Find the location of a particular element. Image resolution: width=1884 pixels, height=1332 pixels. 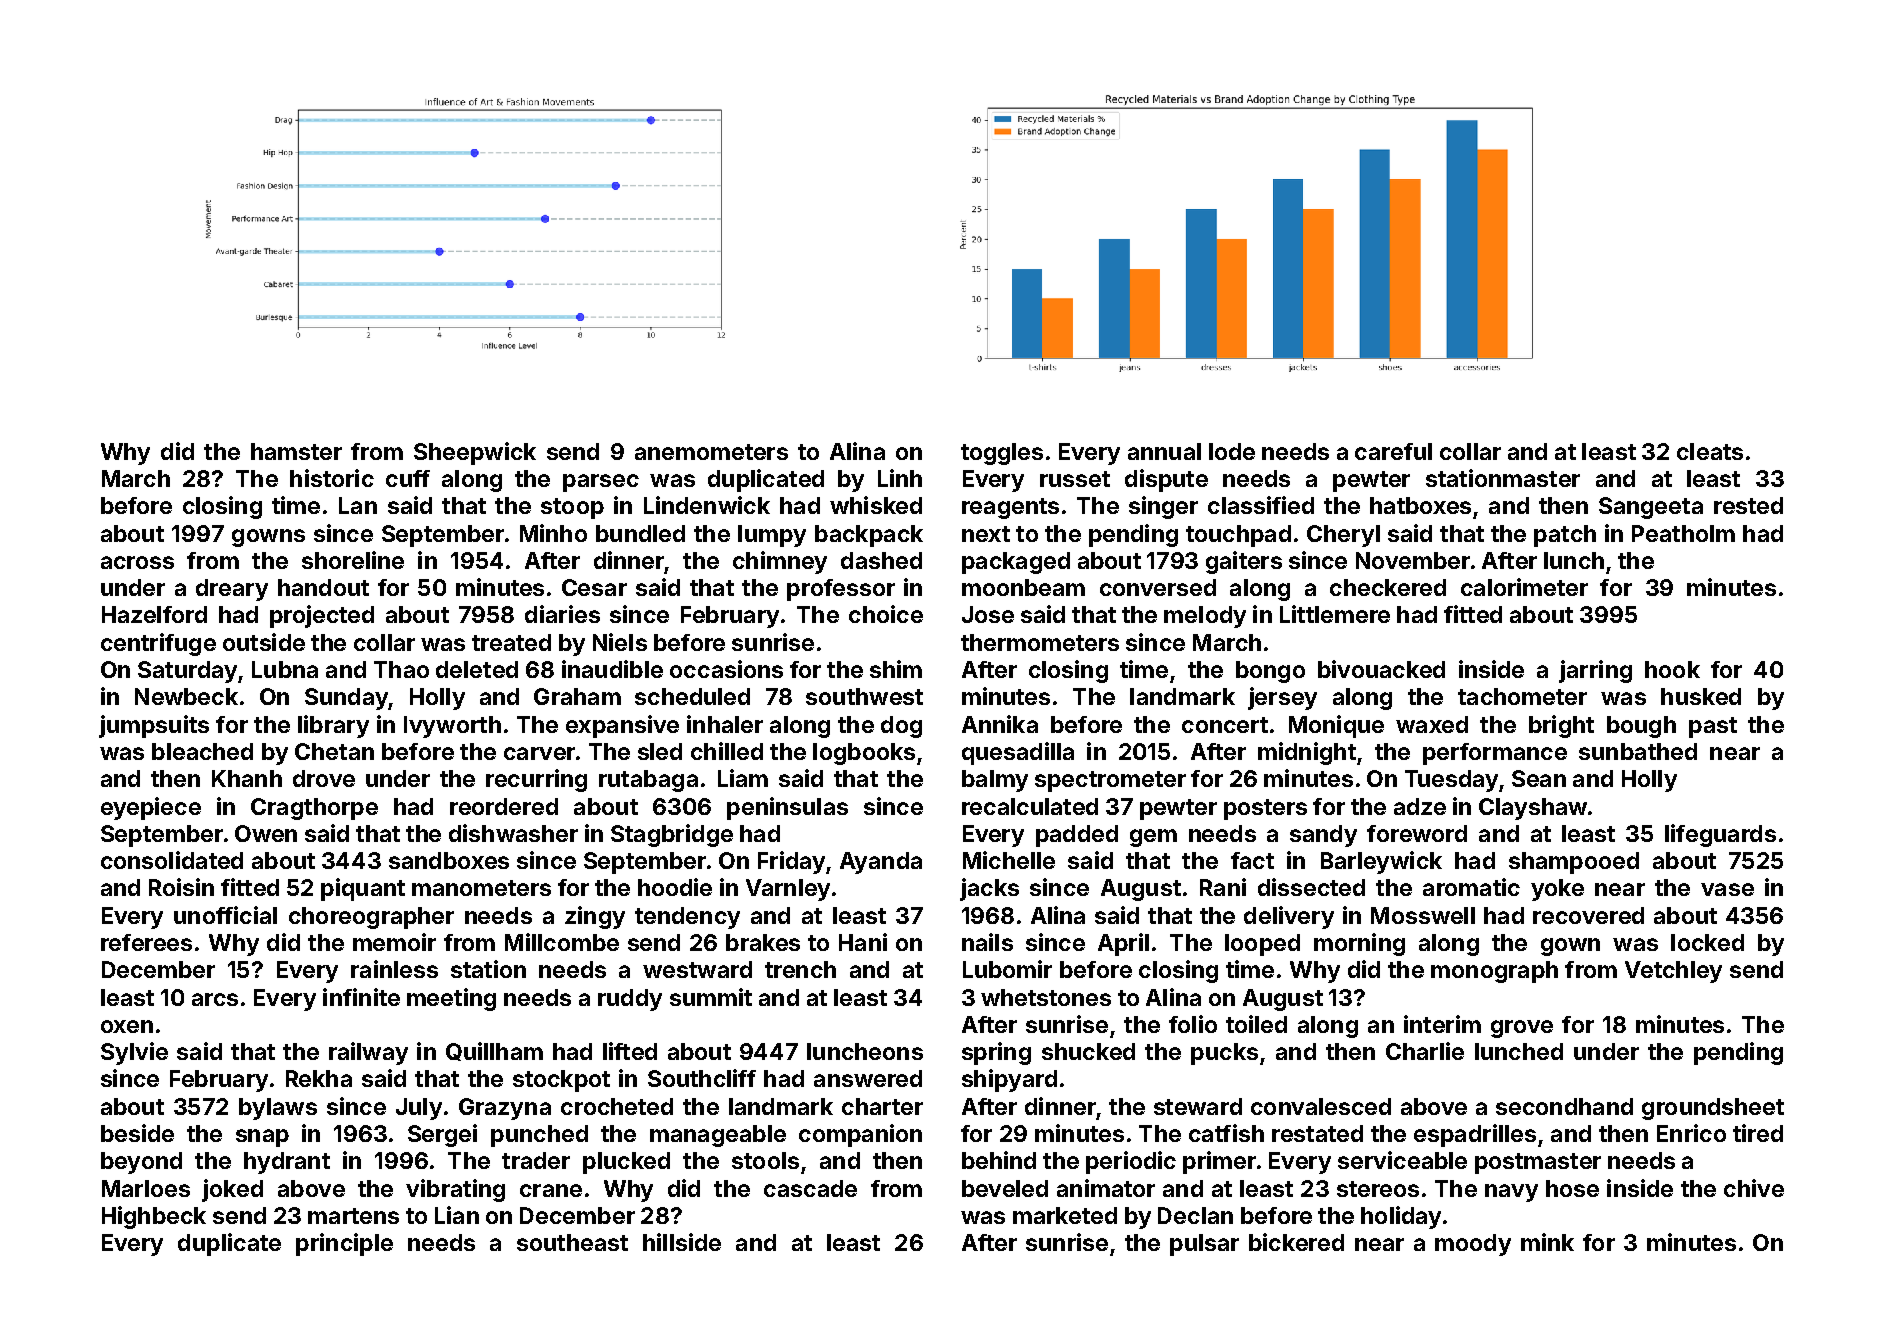

husked is located at coordinates (1701, 696).
